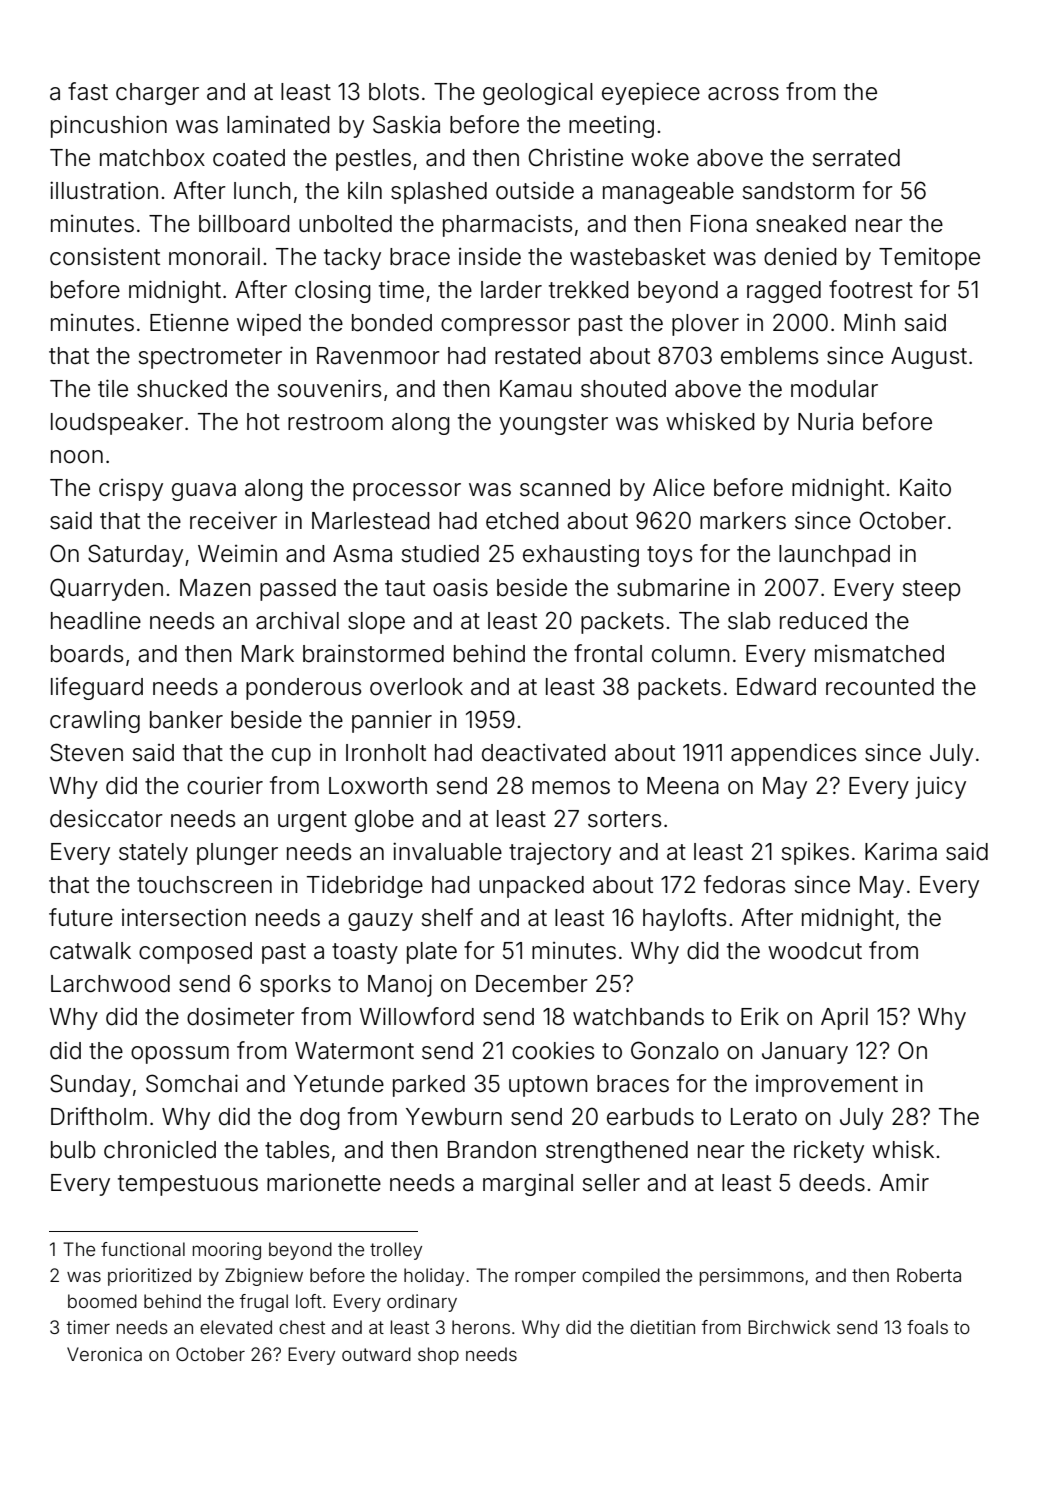 The image size is (1042, 1509). What do you see at coordinates (438, 1356) in the screenshot?
I see `shop` at bounding box center [438, 1356].
